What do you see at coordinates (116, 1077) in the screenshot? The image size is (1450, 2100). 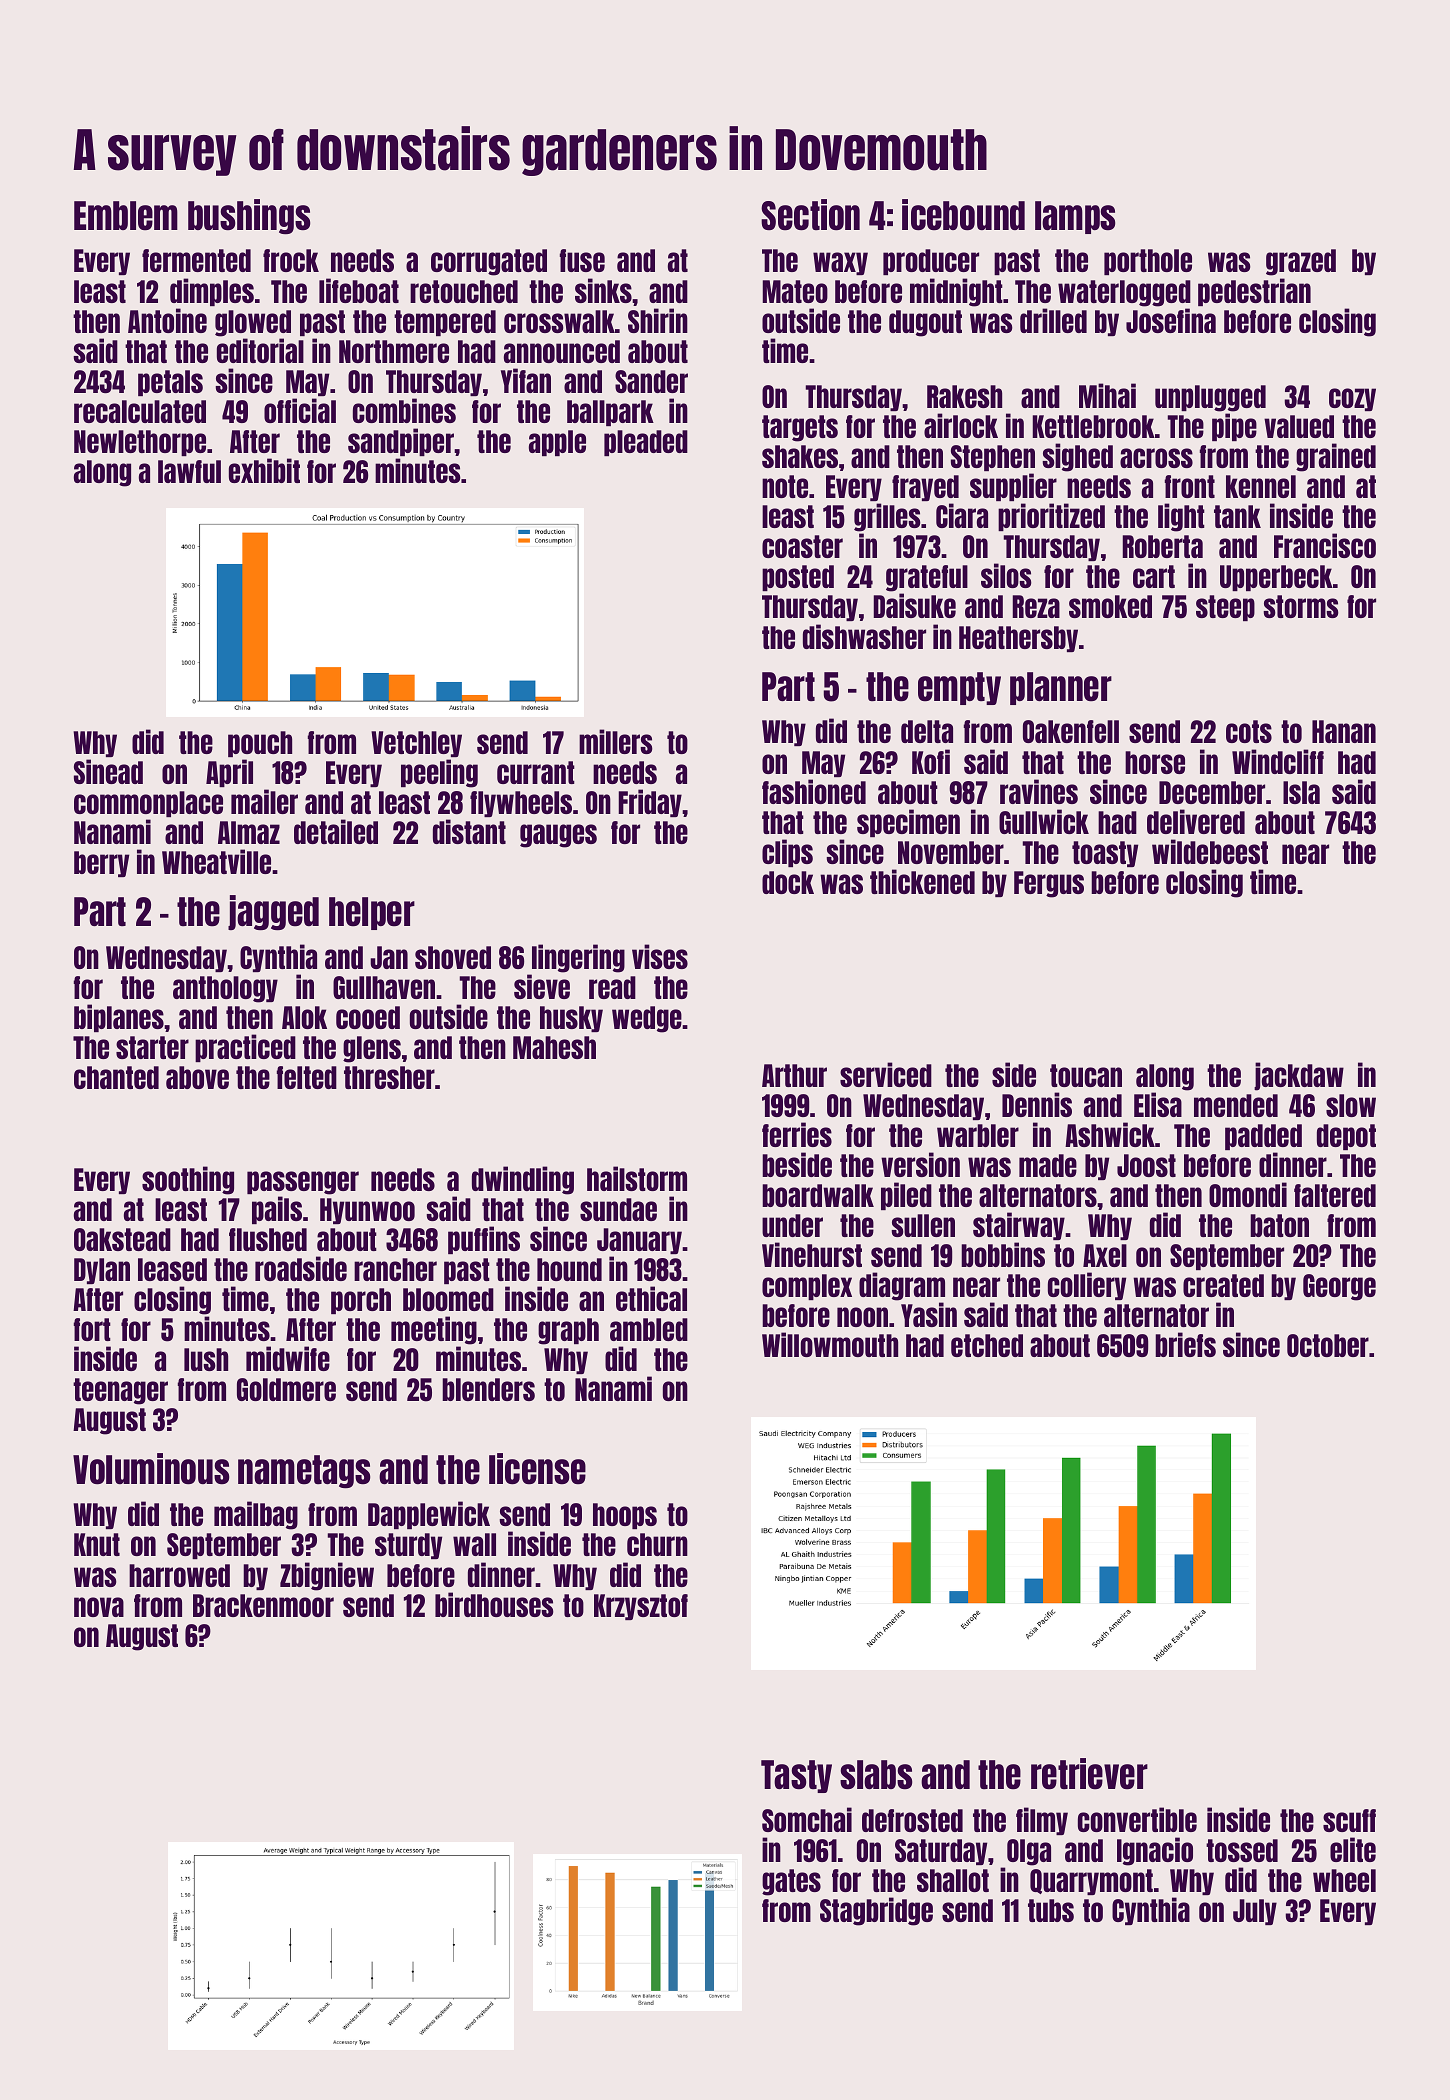 I see `chanted` at bounding box center [116, 1077].
